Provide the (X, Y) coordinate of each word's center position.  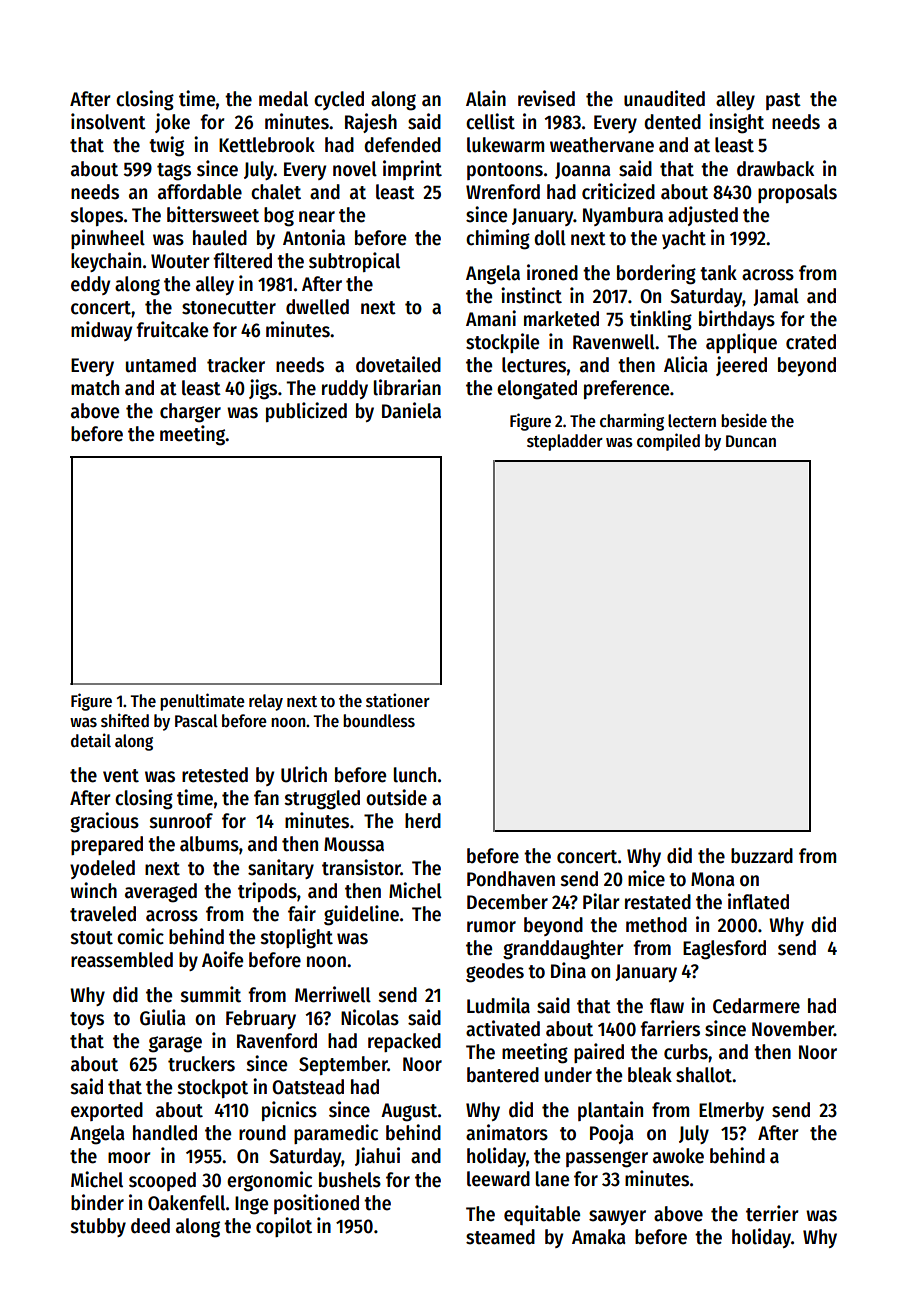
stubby (98, 1227)
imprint (412, 170)
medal (283, 99)
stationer (398, 700)
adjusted (703, 216)
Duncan (751, 441)
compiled (668, 442)
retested (215, 775)
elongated (537, 390)
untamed (161, 365)
